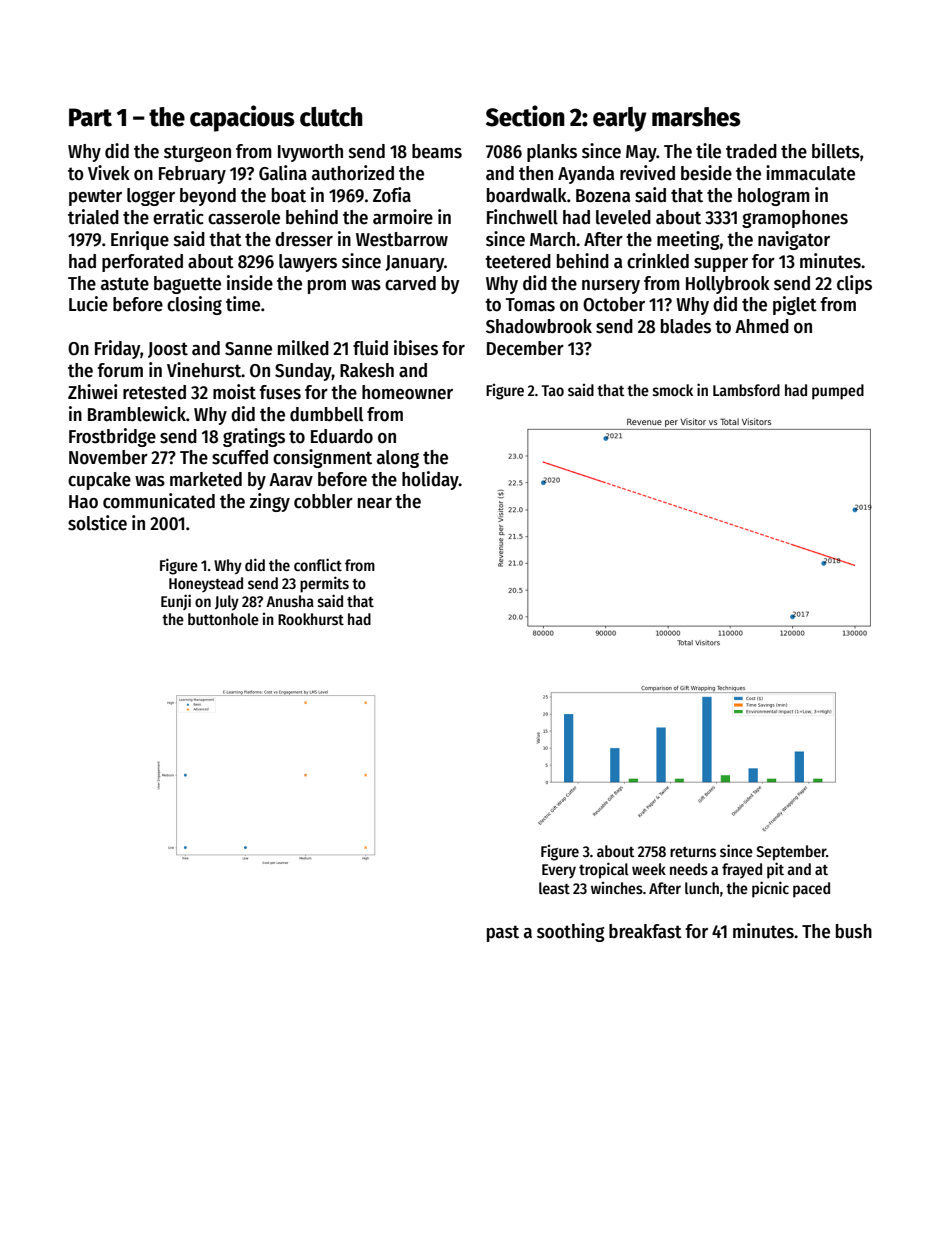 The image size is (952, 1233). I want to click on permits, so click(324, 584).
